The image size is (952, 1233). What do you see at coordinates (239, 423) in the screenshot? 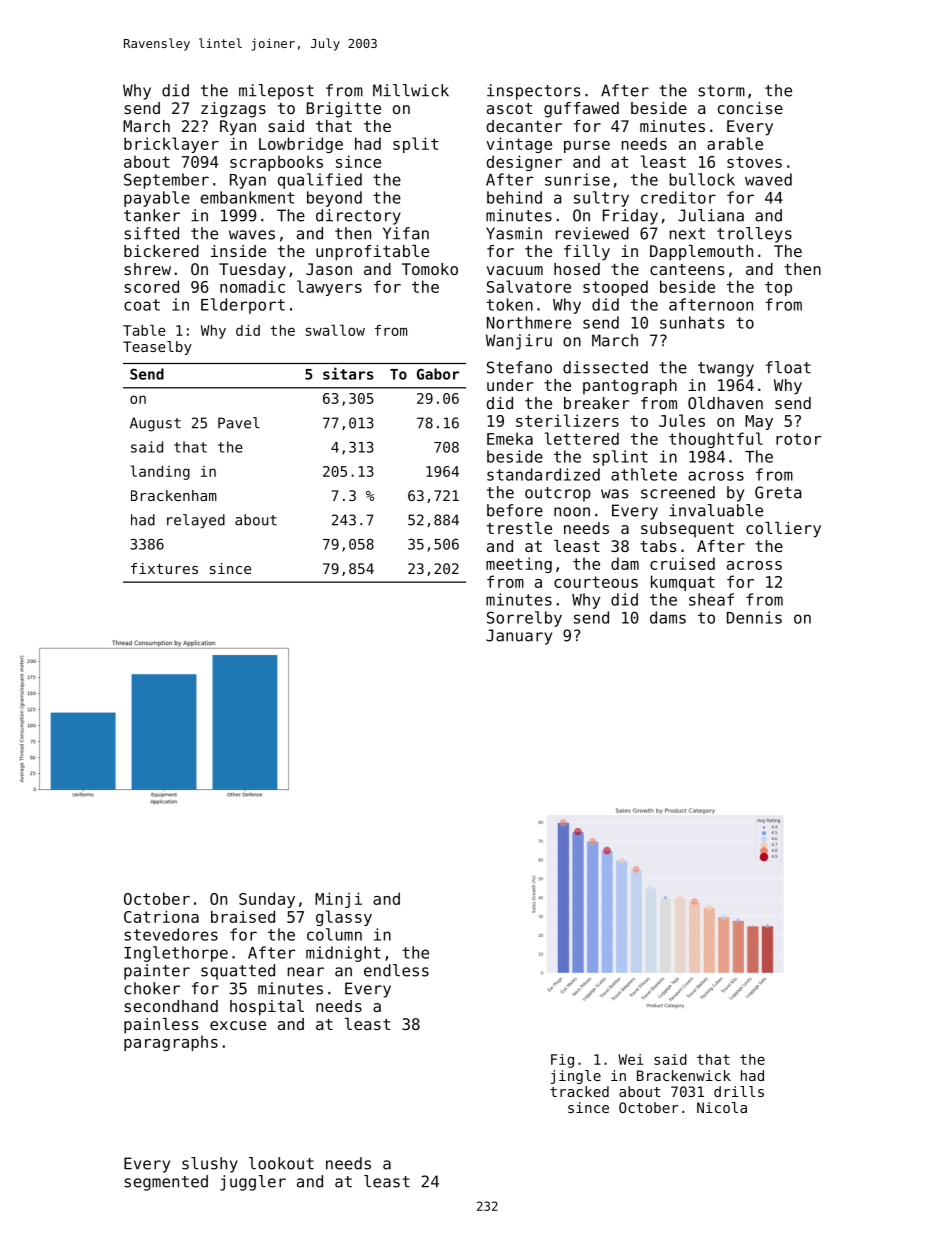
I see `Pavel` at bounding box center [239, 423].
